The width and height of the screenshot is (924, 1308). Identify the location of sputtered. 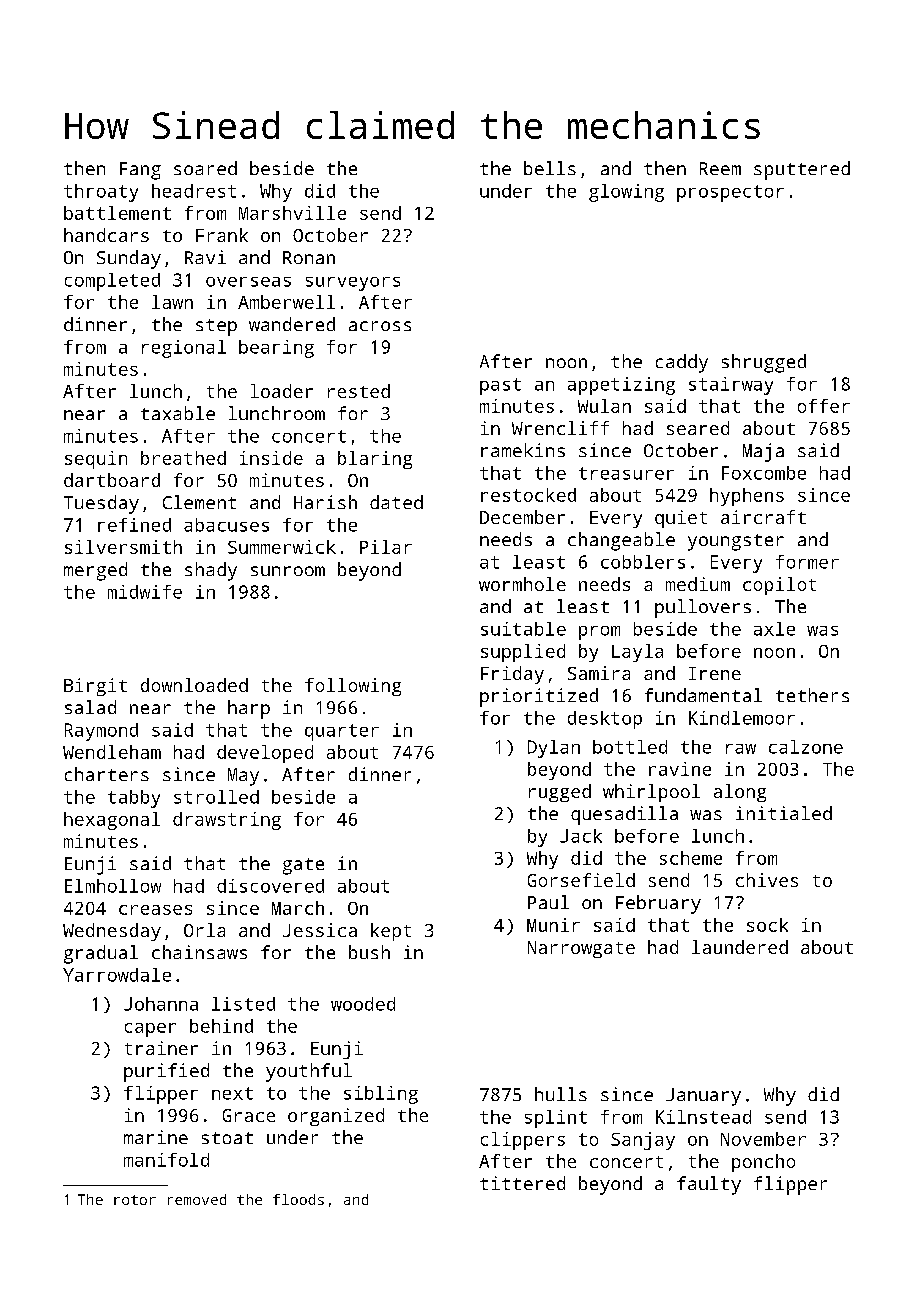
(802, 170).
